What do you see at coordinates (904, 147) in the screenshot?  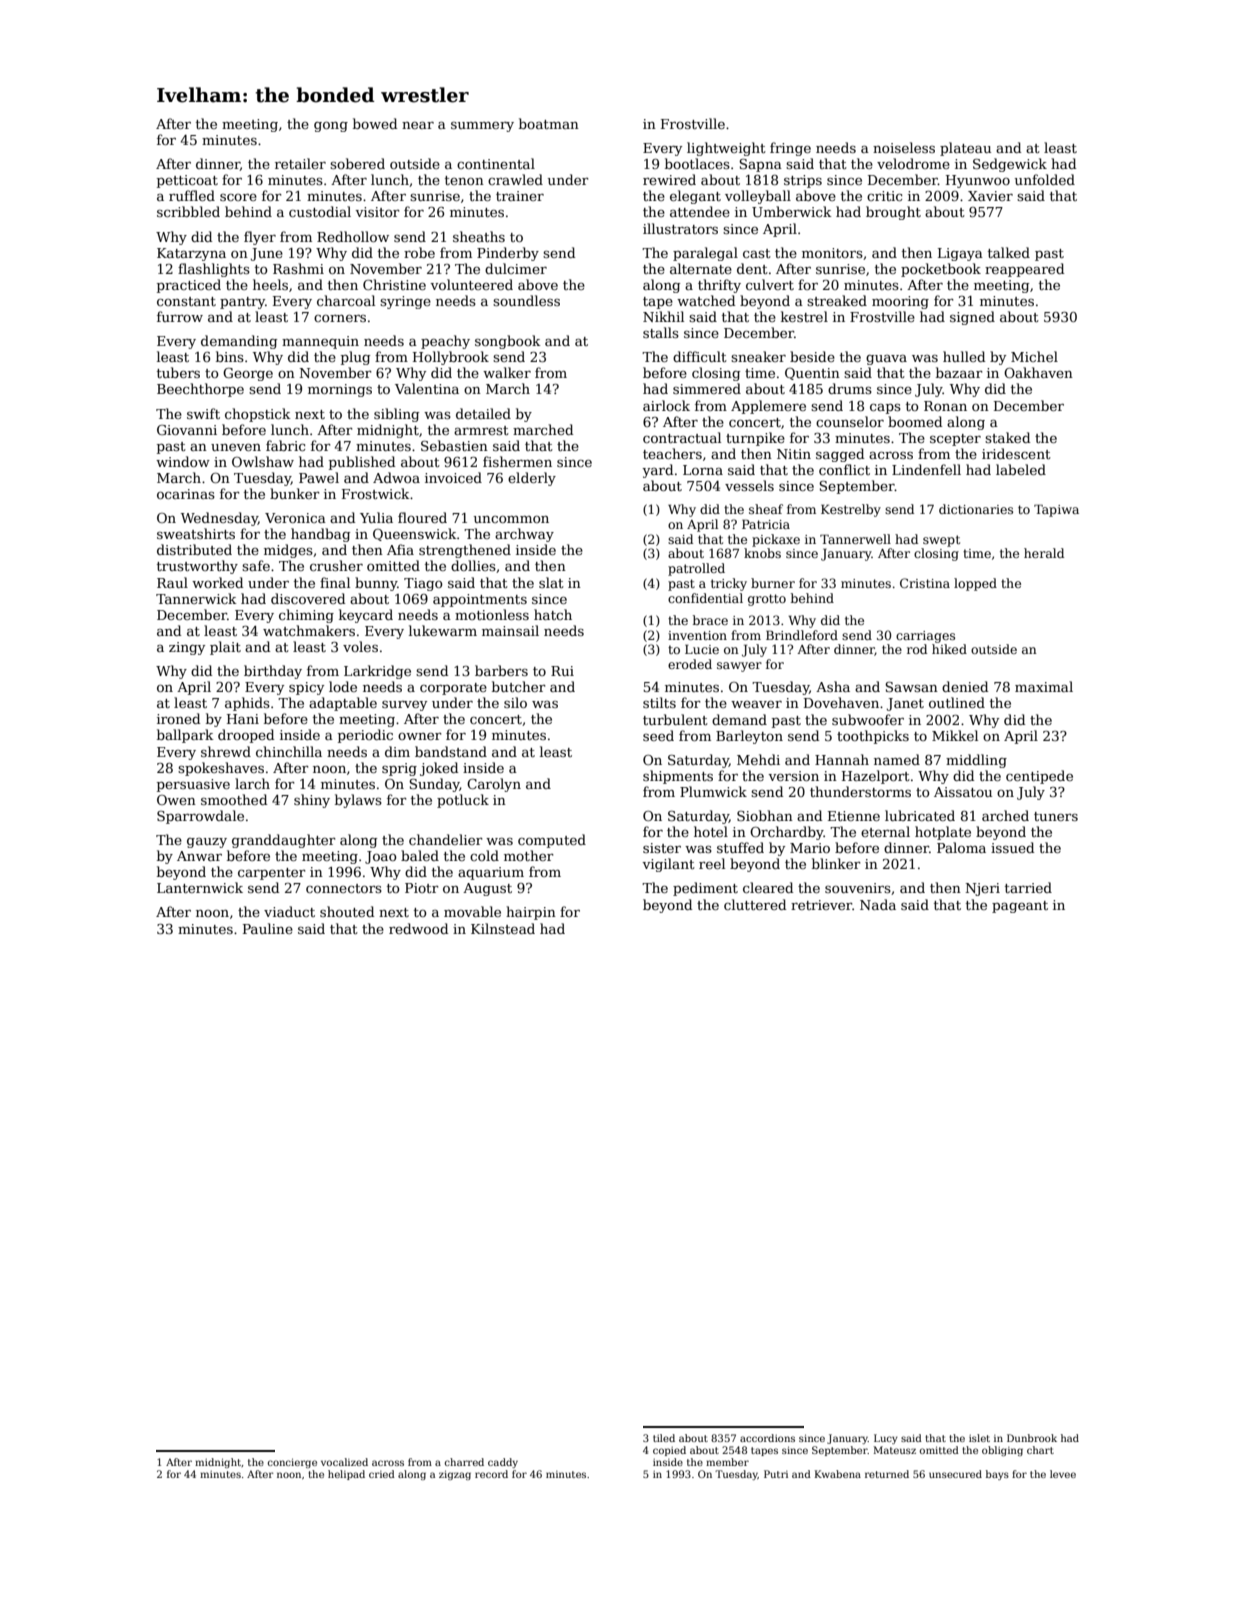 I see `noiseless` at bounding box center [904, 147].
